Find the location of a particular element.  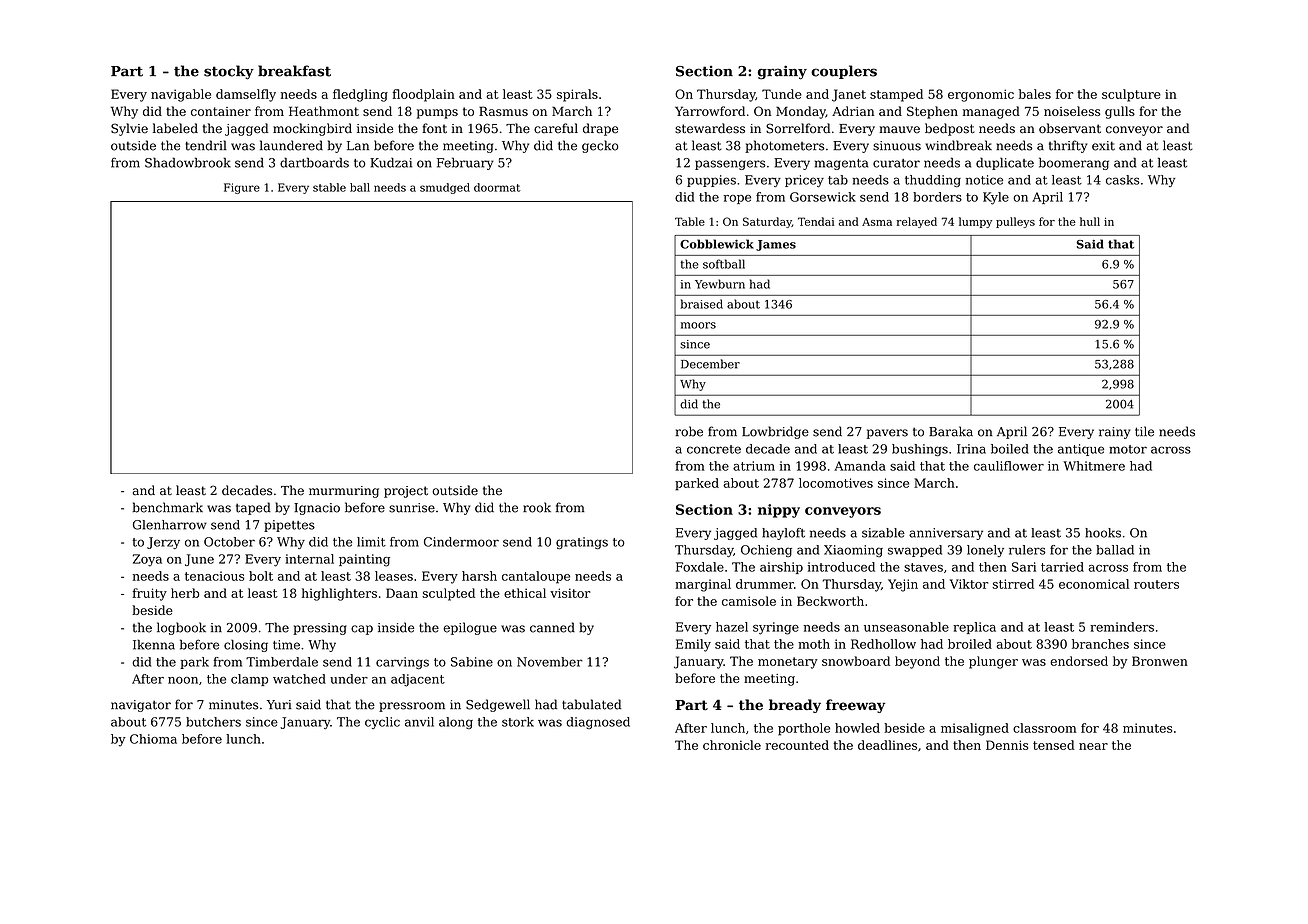

sculpture is located at coordinates (1131, 95).
